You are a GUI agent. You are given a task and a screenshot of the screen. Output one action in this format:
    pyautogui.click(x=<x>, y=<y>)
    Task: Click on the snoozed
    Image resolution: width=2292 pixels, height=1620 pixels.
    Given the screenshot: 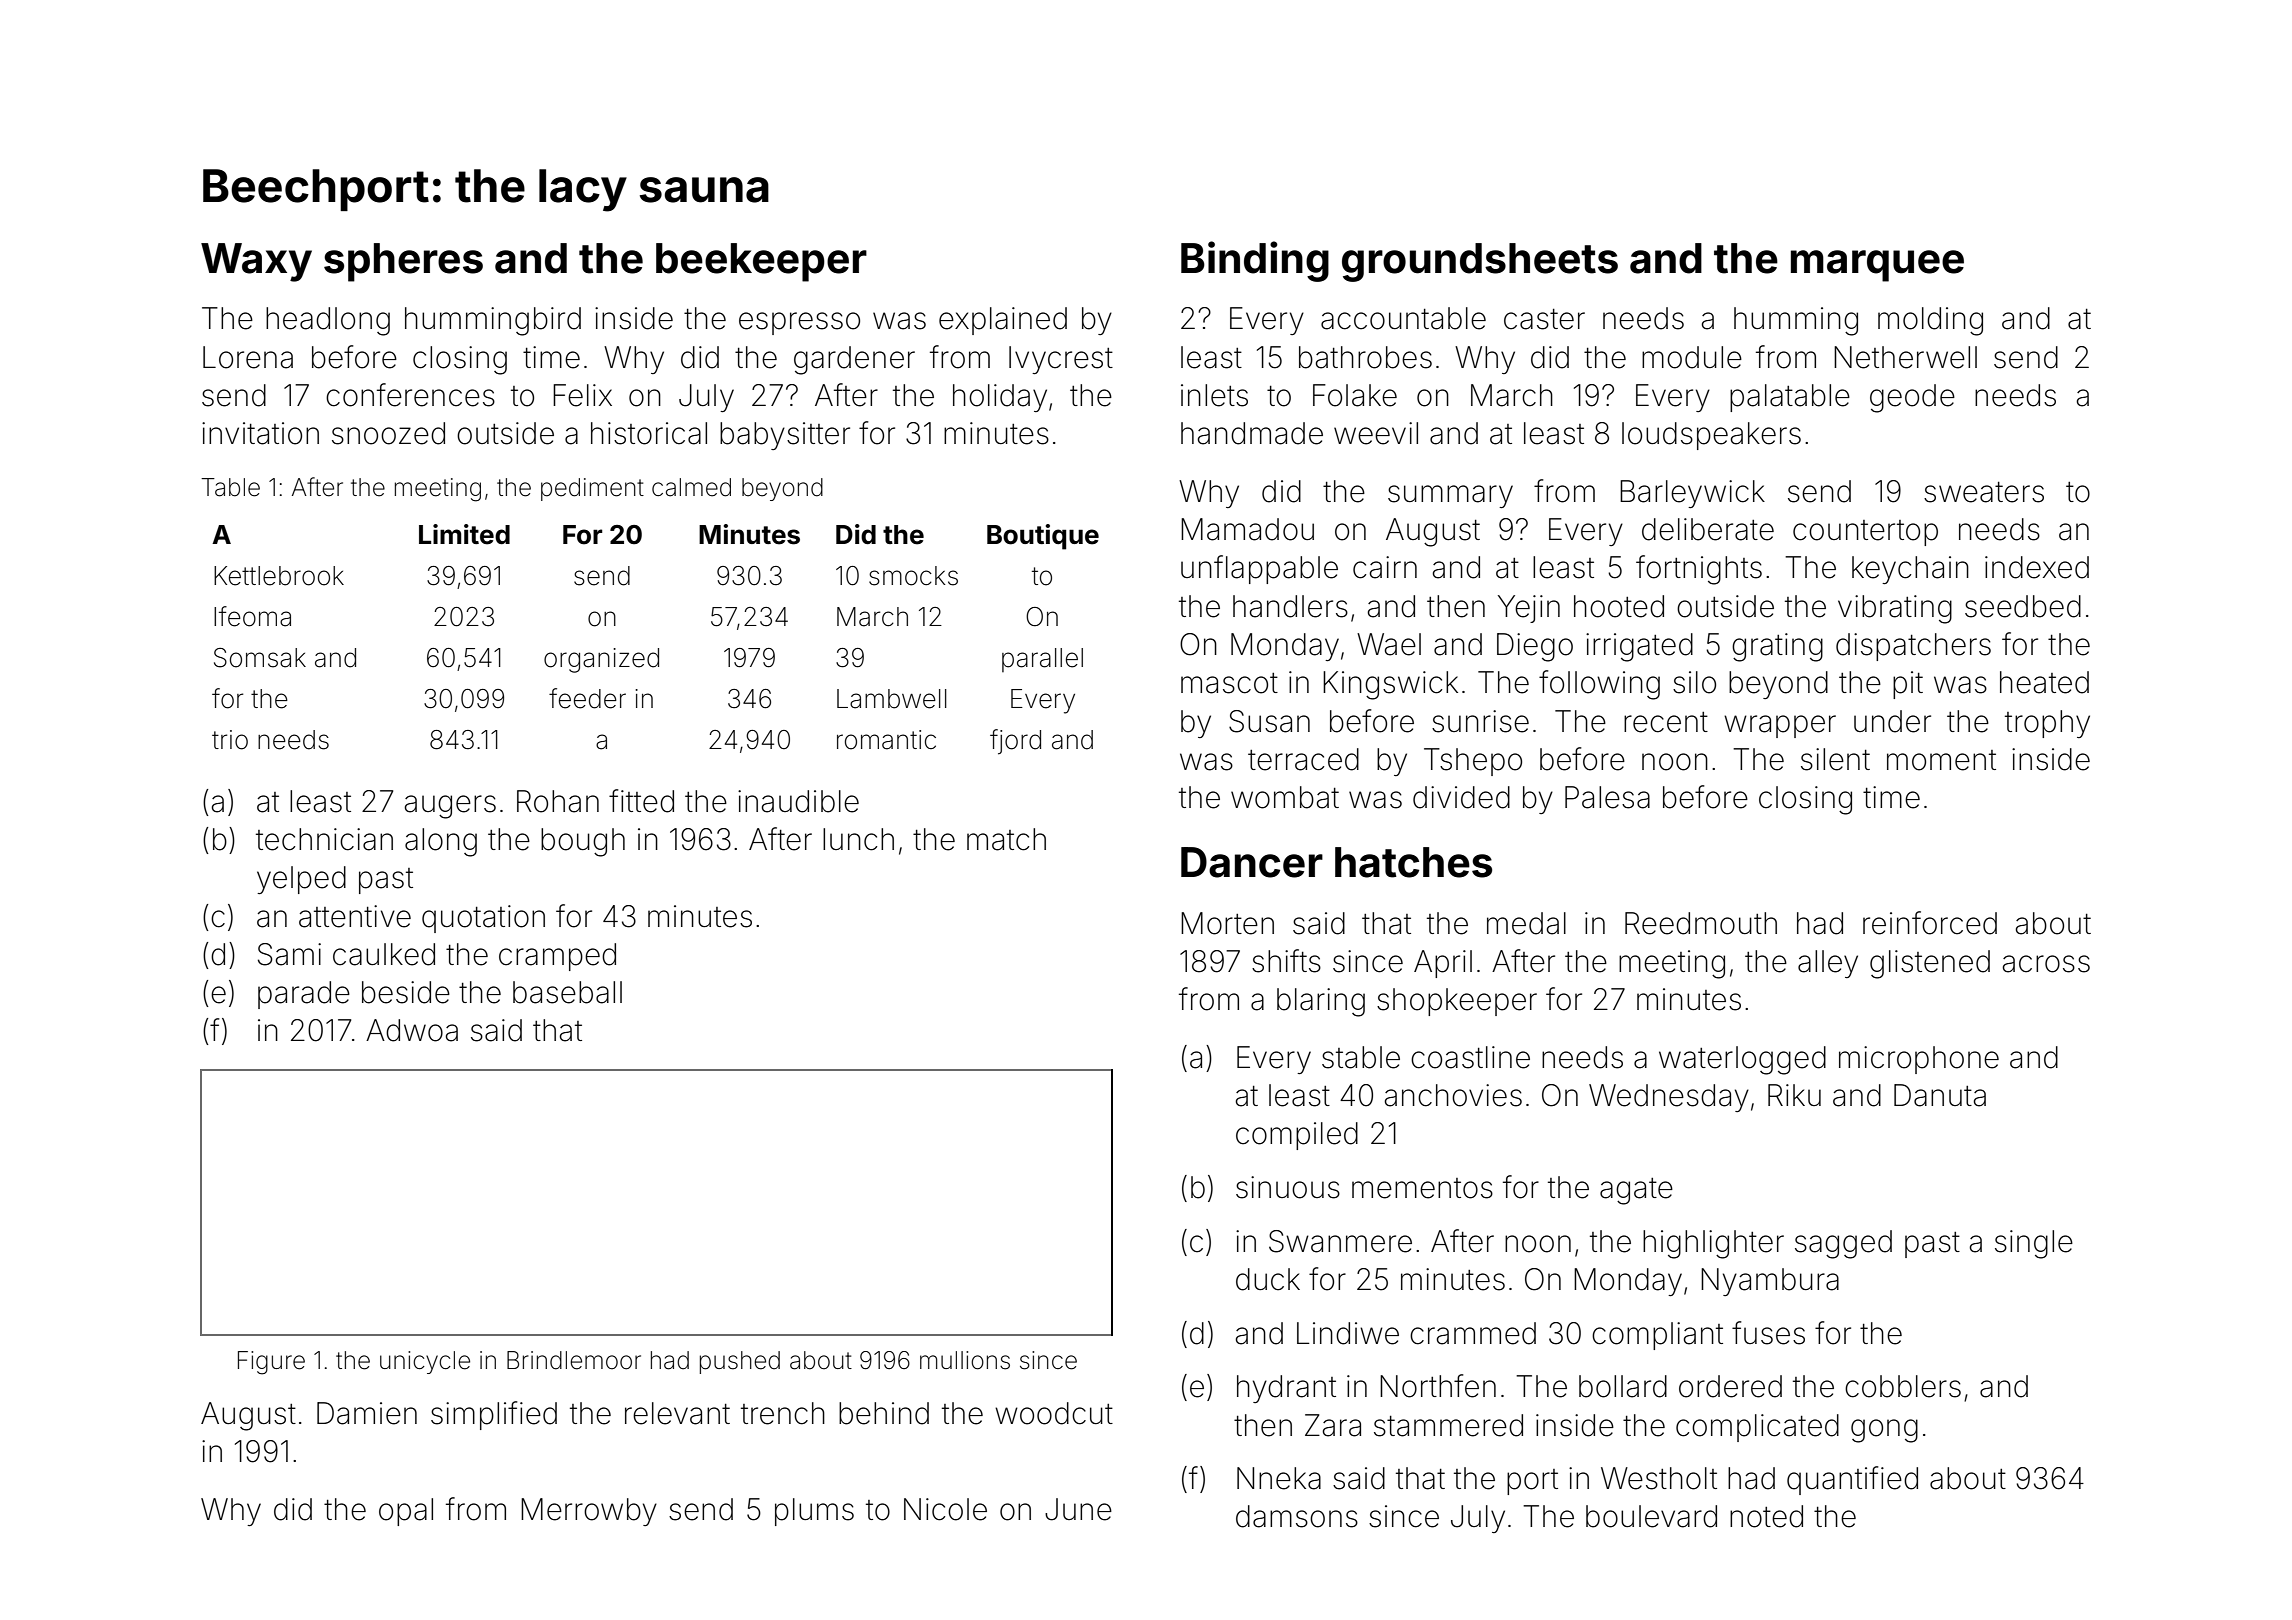 What is the action you would take?
    pyautogui.click(x=388, y=433)
